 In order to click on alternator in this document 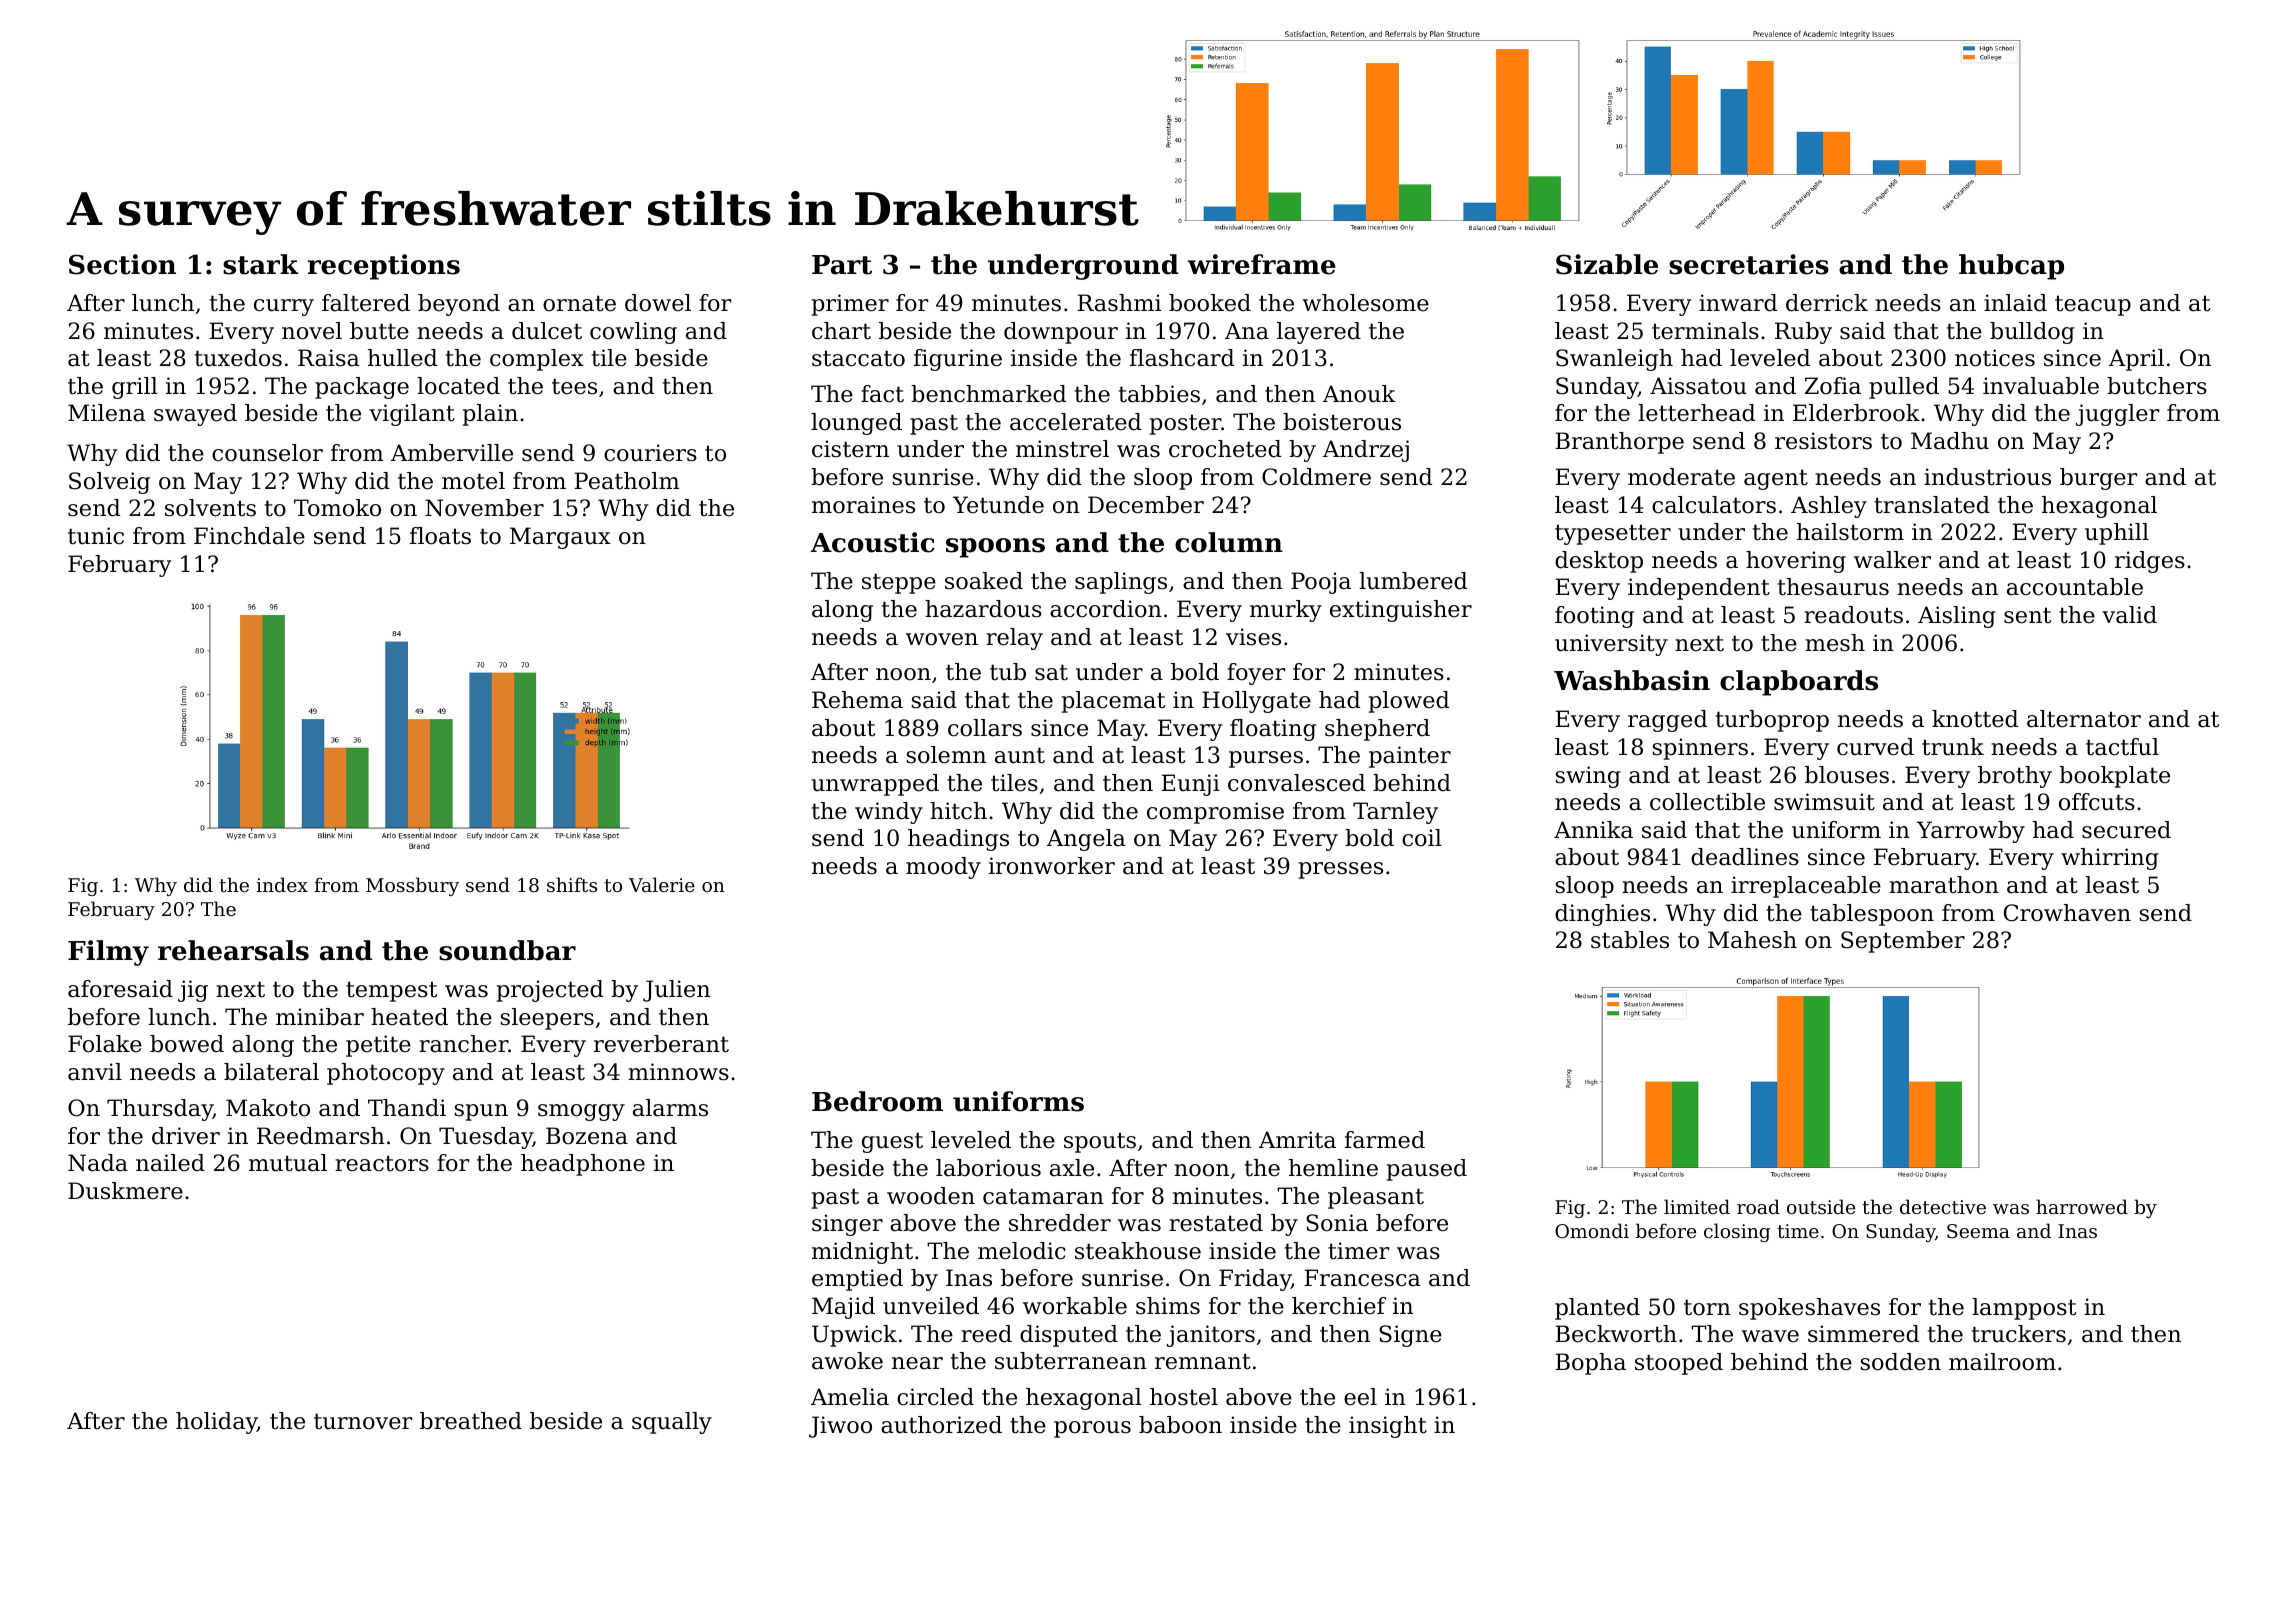, I will do `click(2084, 719)`.
